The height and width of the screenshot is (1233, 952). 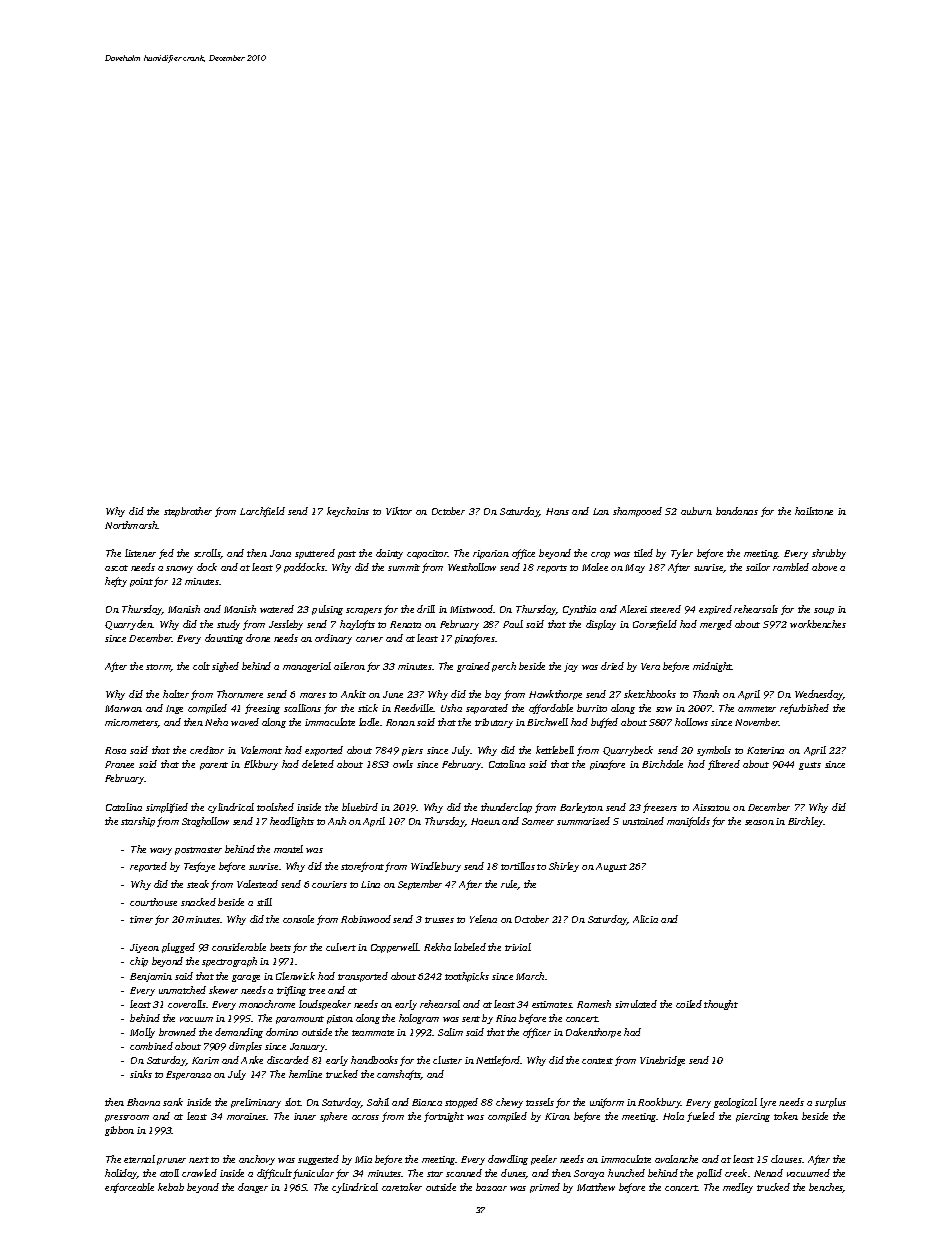 What do you see at coordinates (737, 511) in the screenshot?
I see `bandanas` at bounding box center [737, 511].
